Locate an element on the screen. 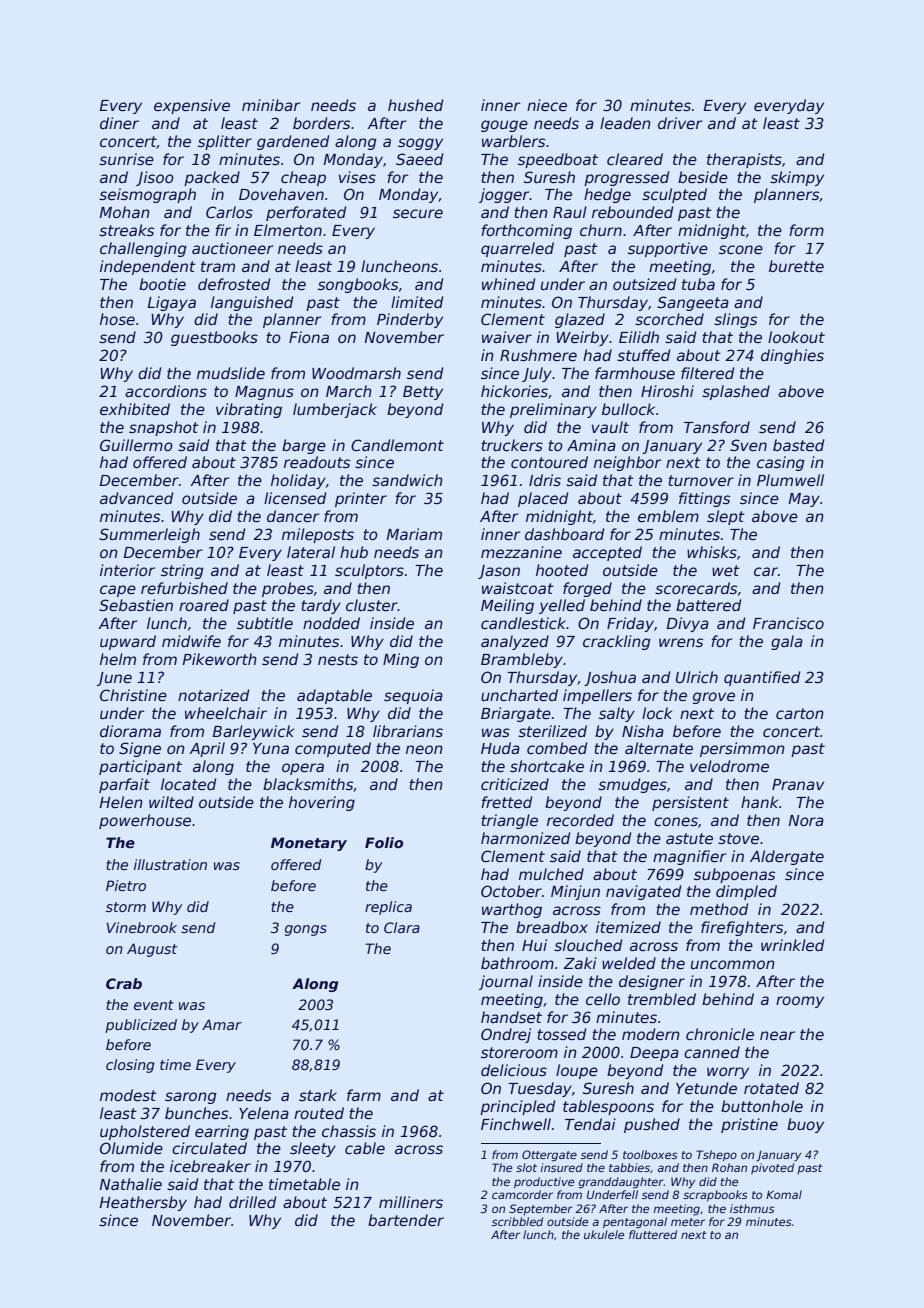 This screenshot has height=1308, width=924. minibar is located at coordinates (271, 105).
